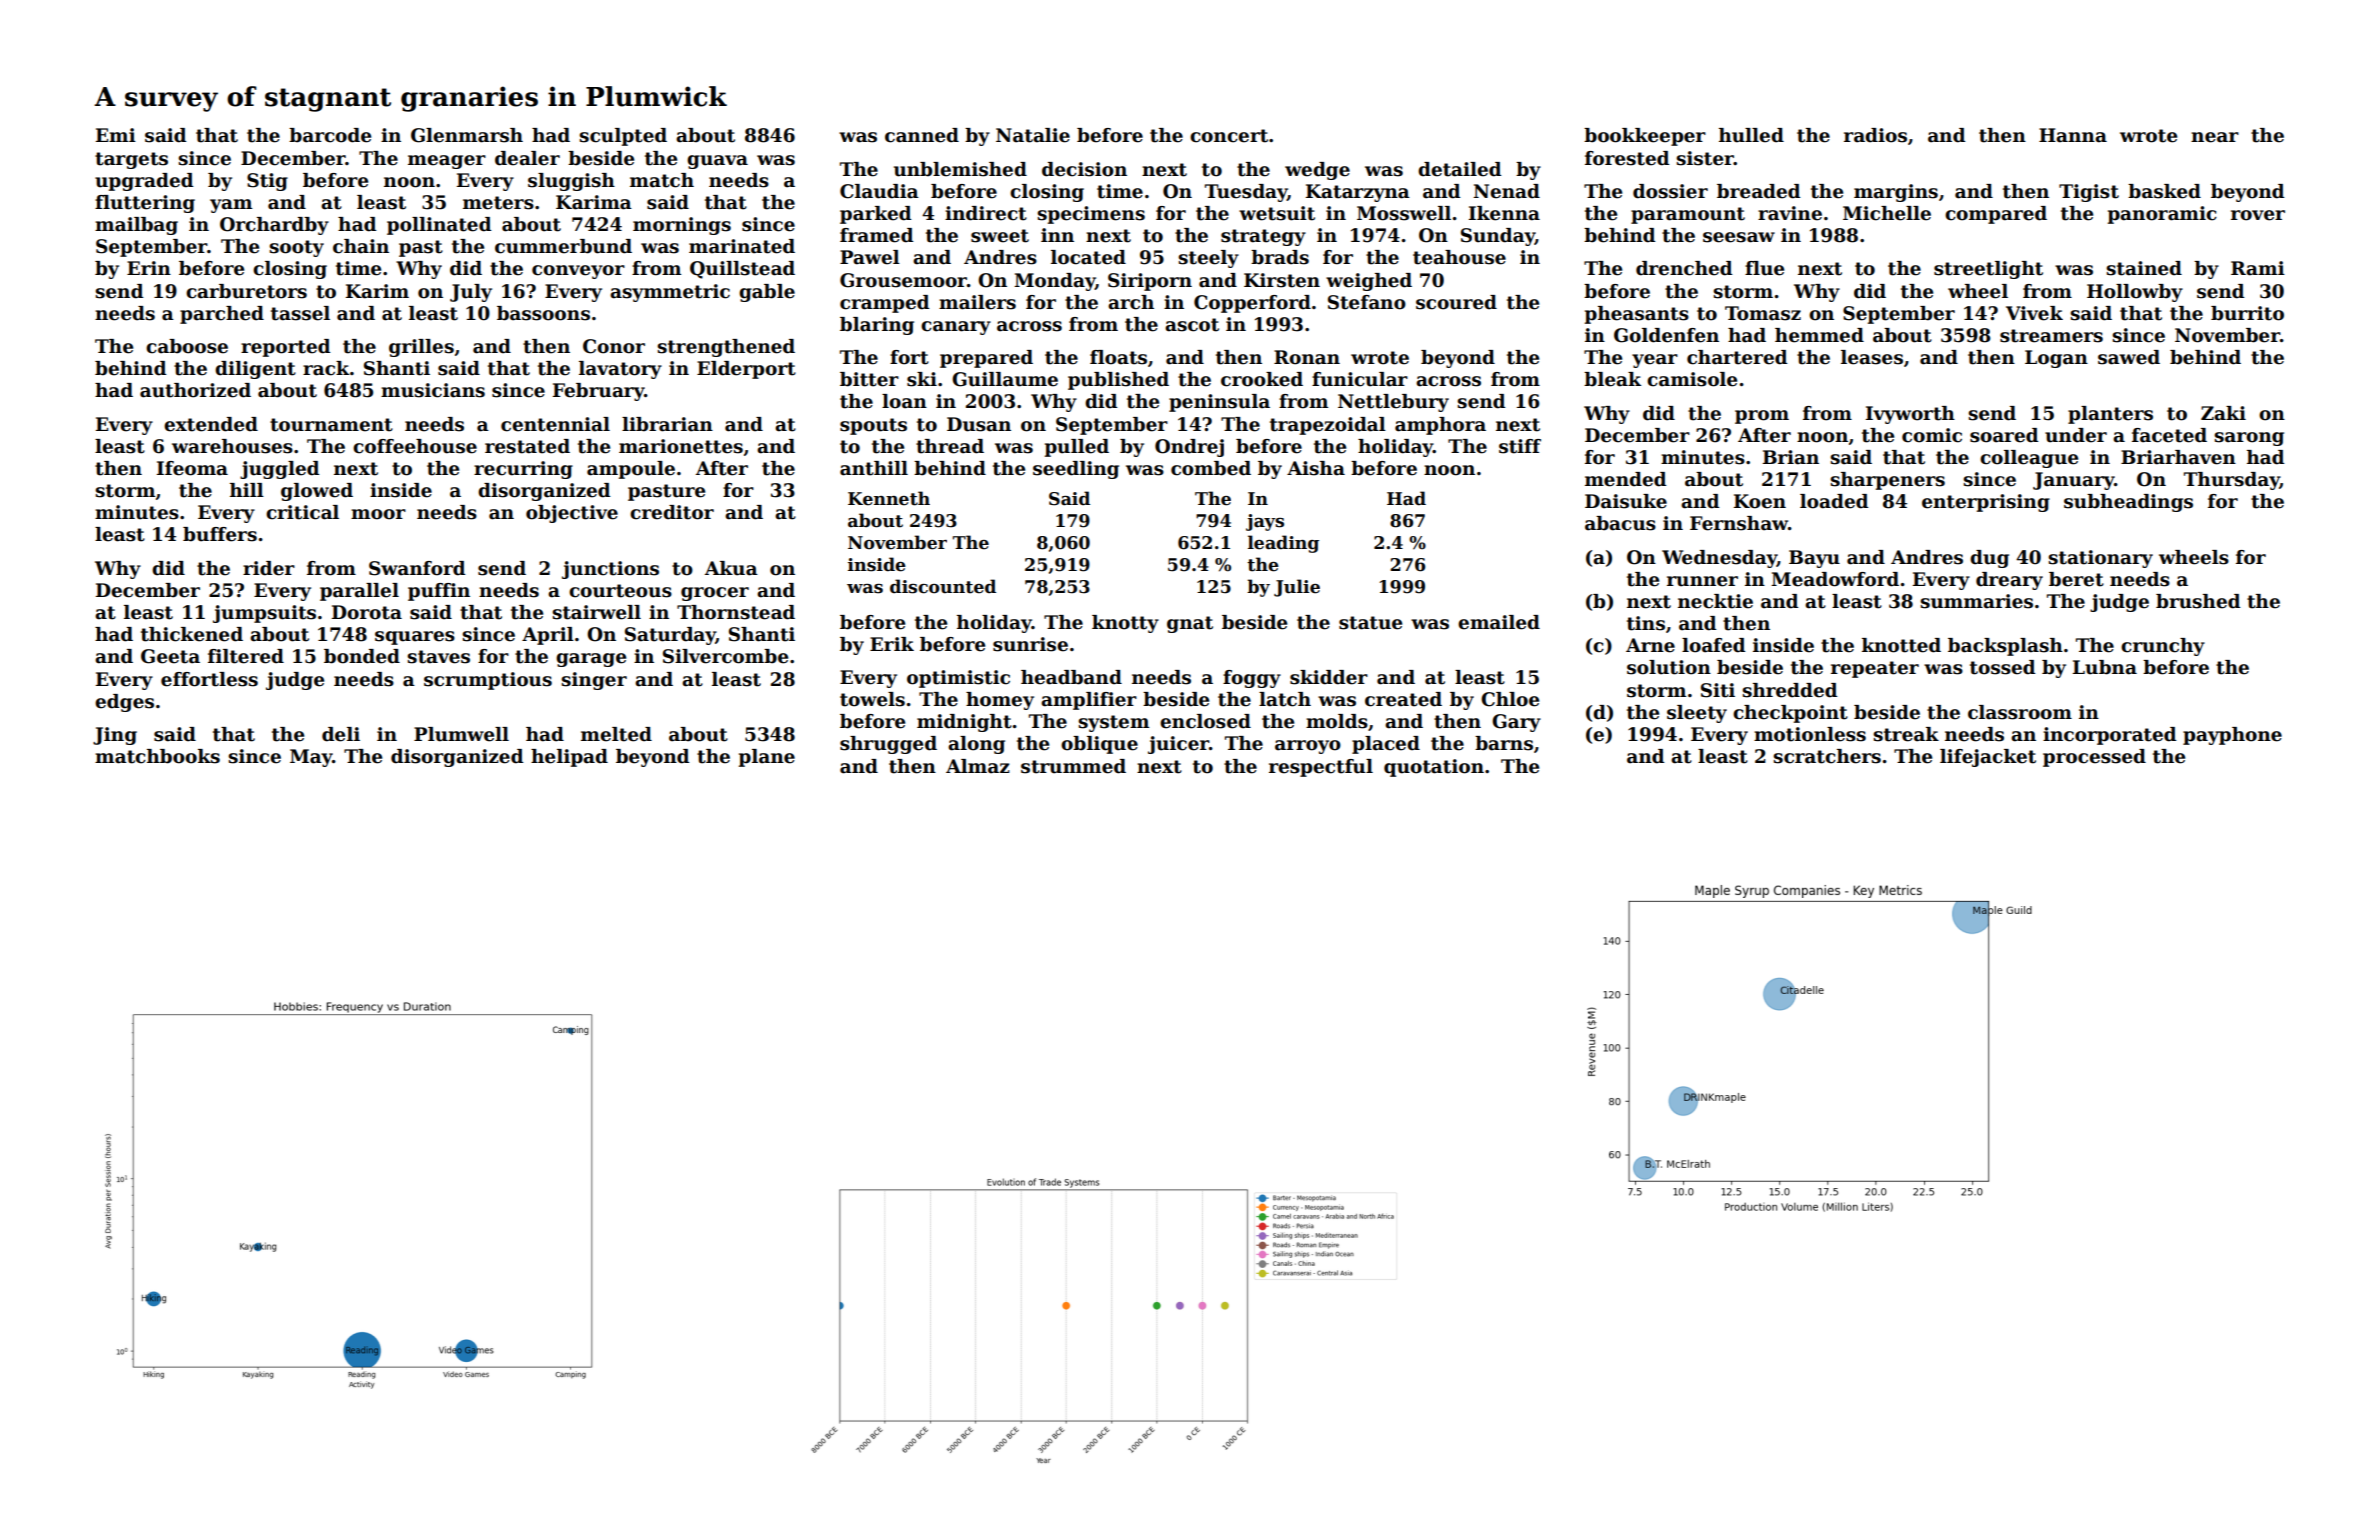 This image has width=2380, height=1540. I want to click on crooked, so click(1262, 379).
